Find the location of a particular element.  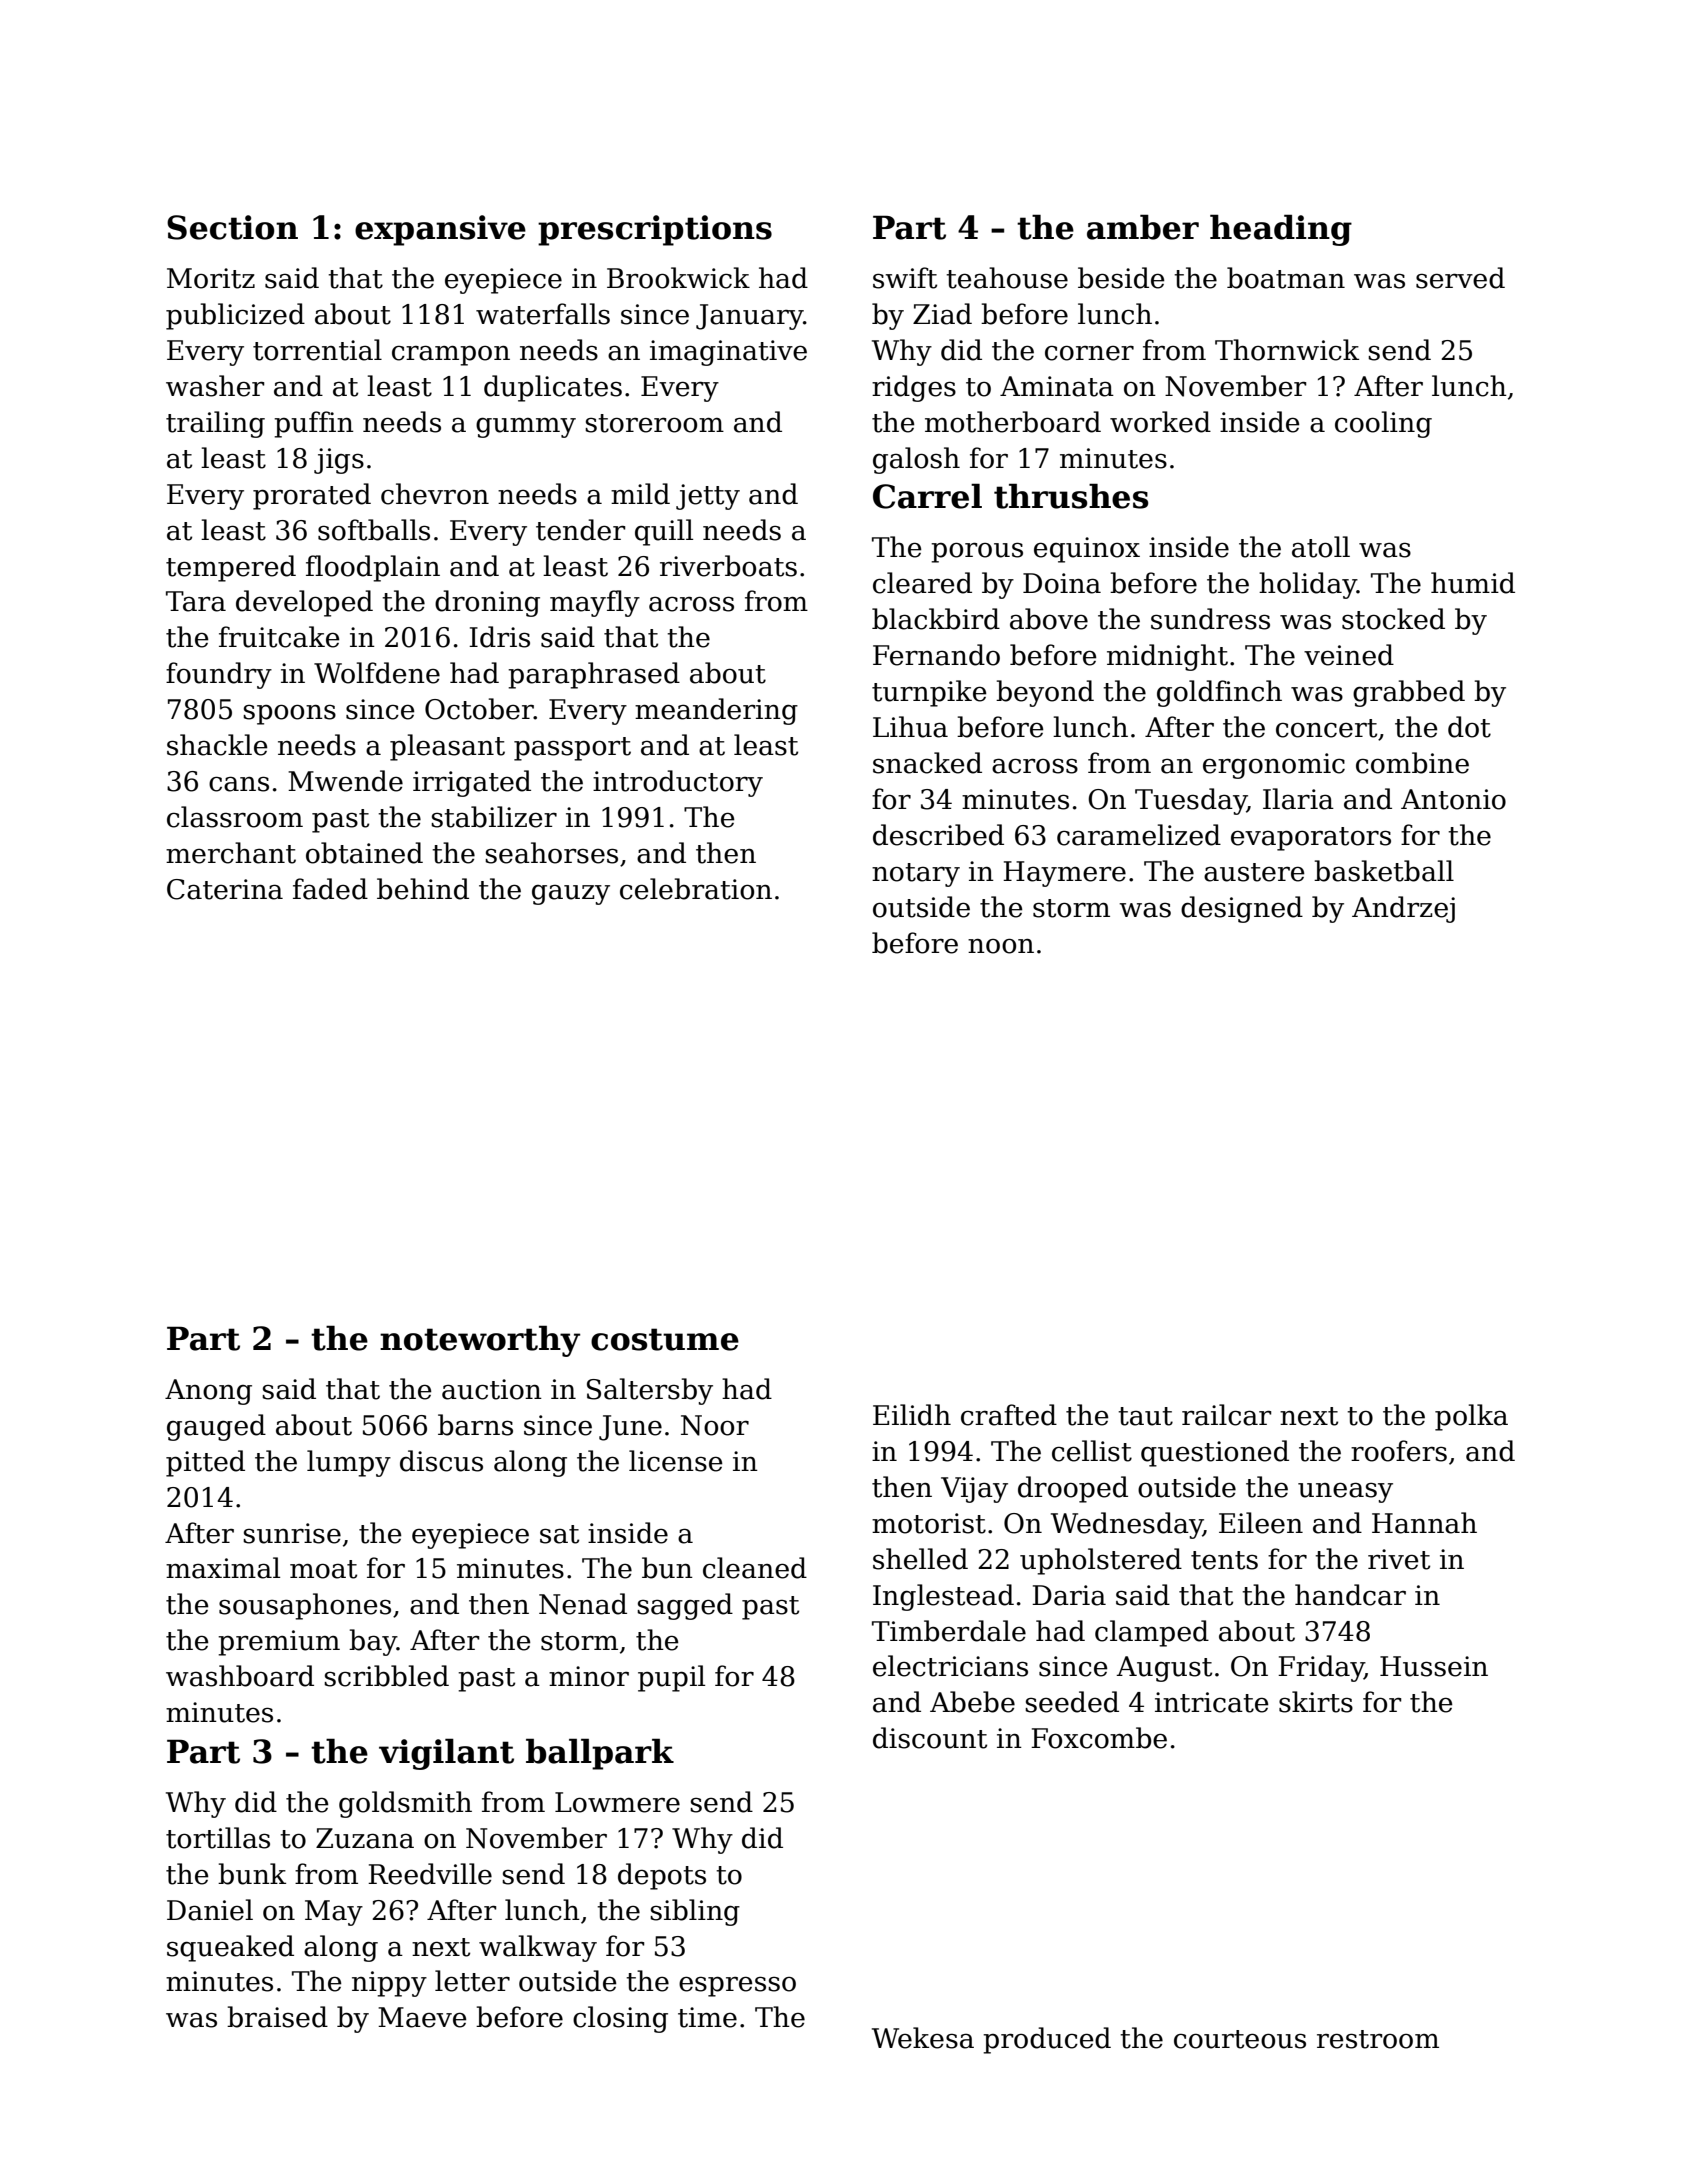

thrushes is located at coordinates (1071, 496).
